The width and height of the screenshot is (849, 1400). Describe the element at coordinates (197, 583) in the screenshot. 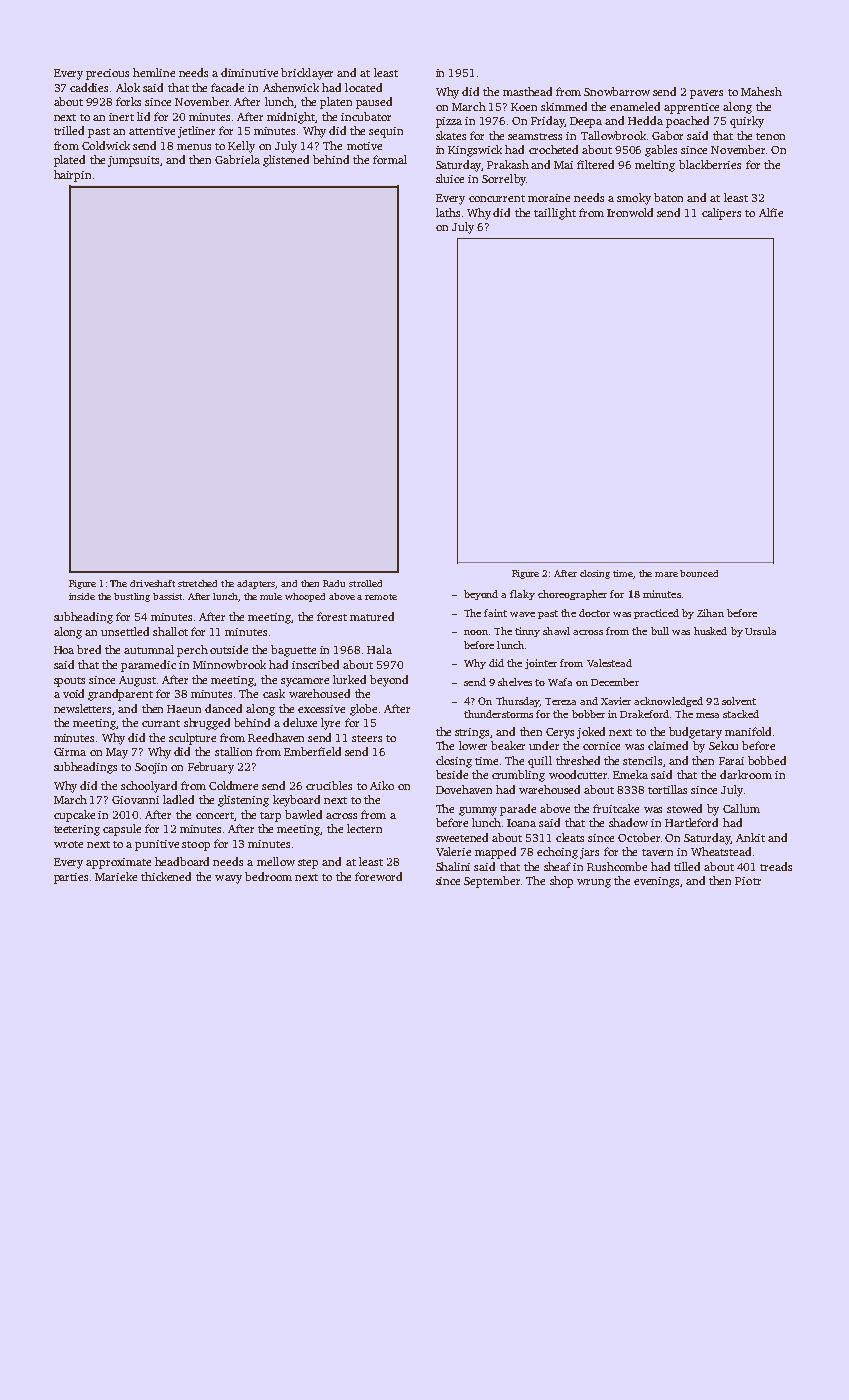

I see `stretched` at that location.
